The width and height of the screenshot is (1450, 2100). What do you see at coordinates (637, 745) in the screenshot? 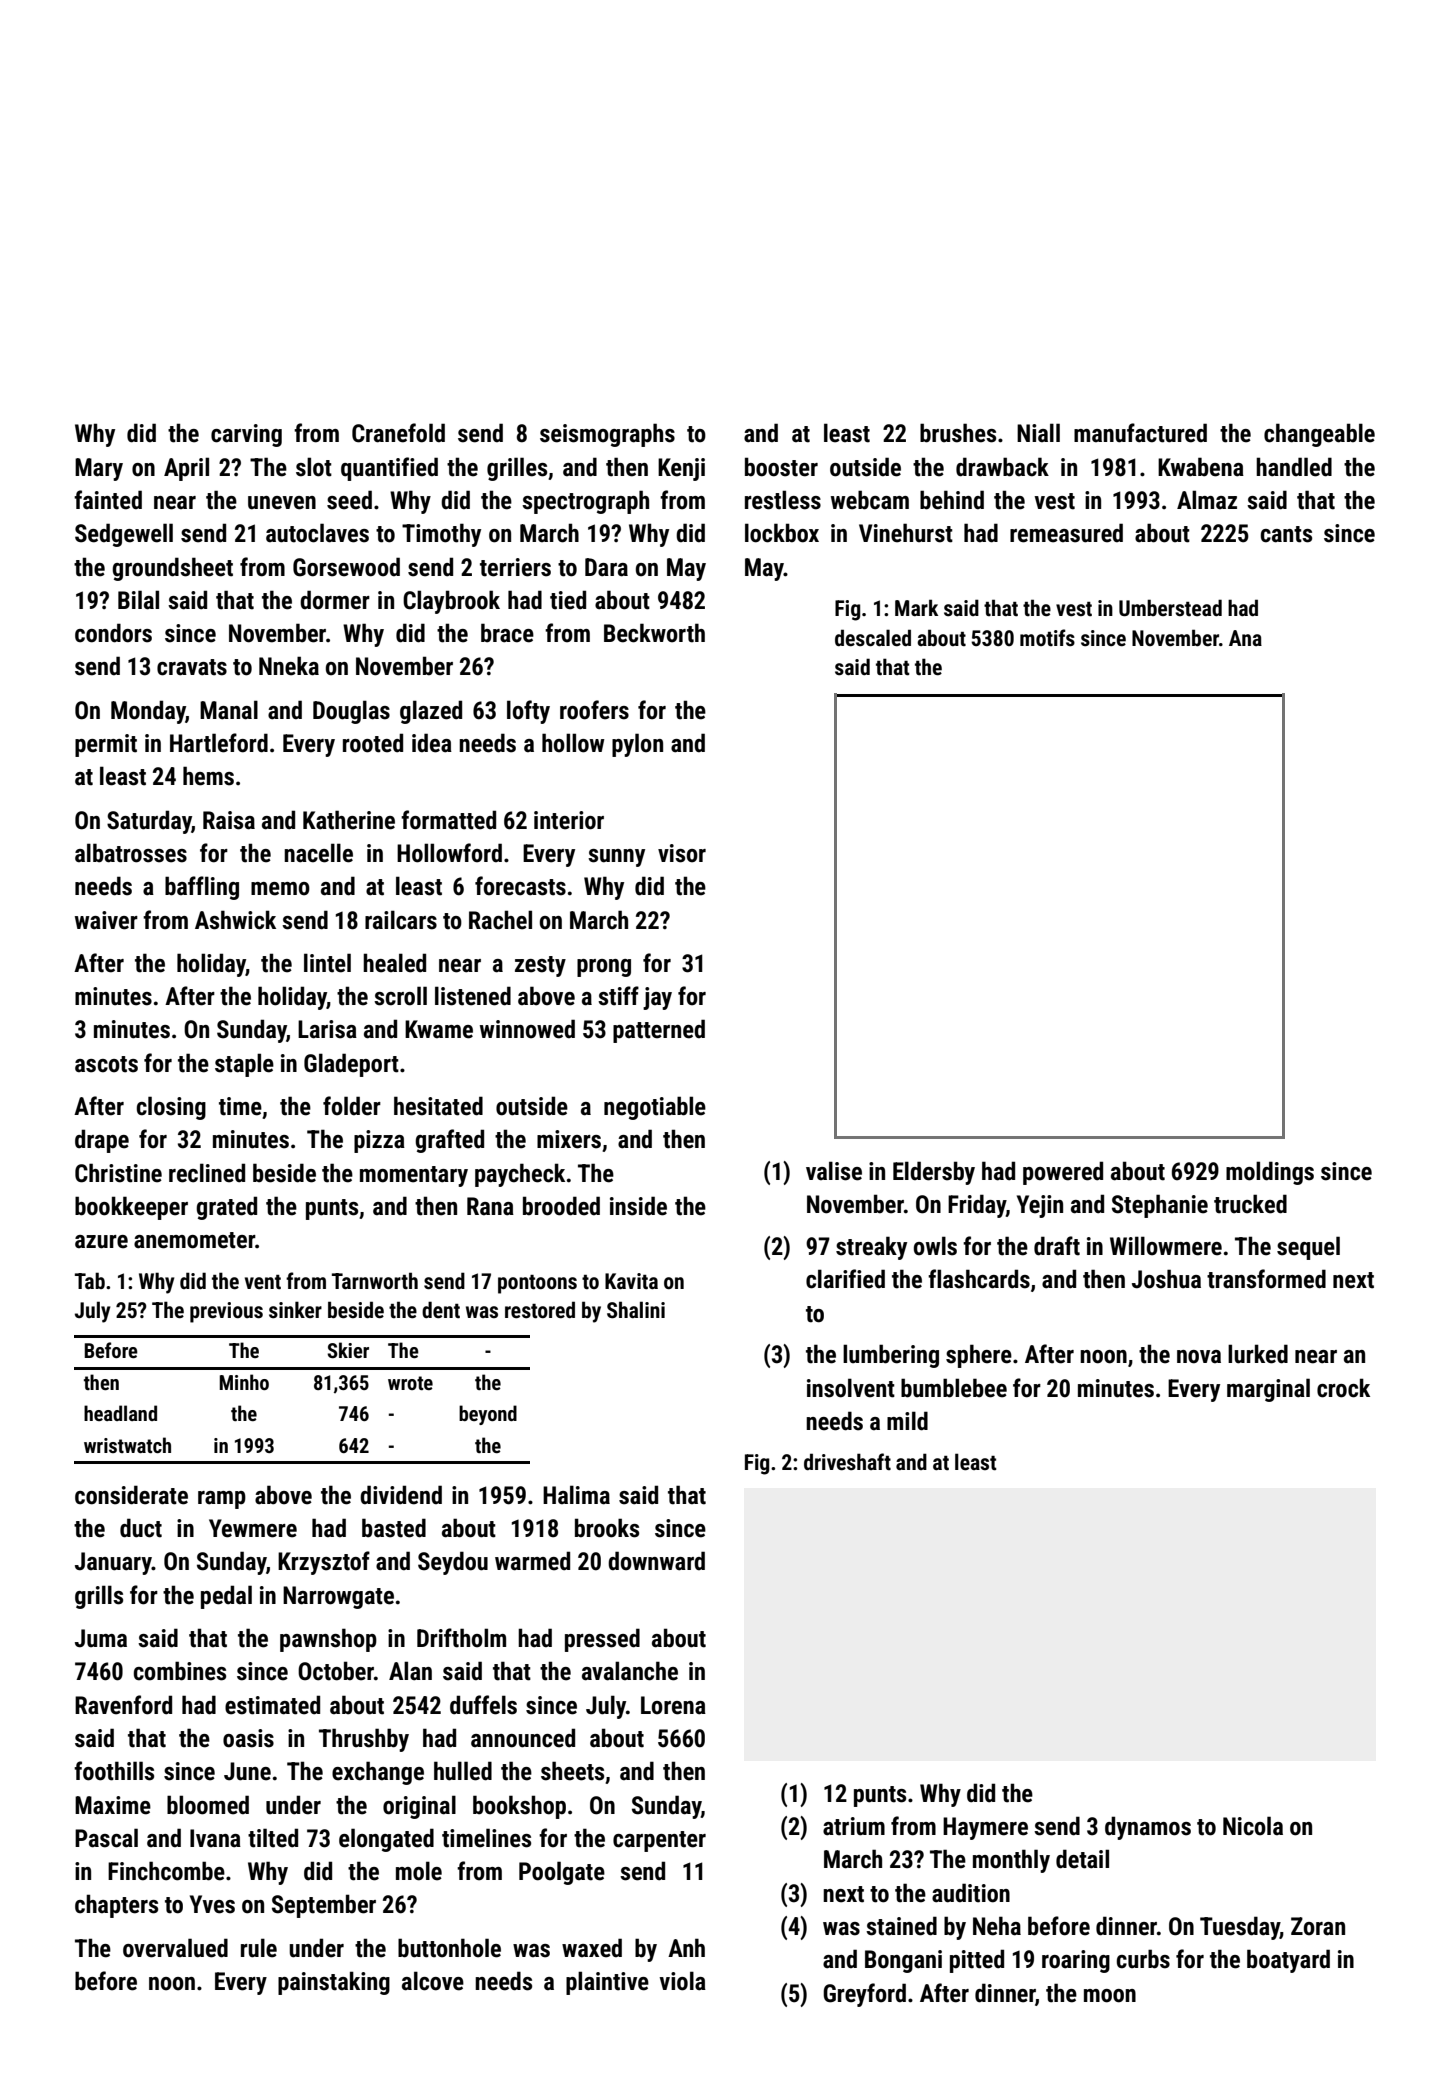
I see `pylon` at bounding box center [637, 745].
